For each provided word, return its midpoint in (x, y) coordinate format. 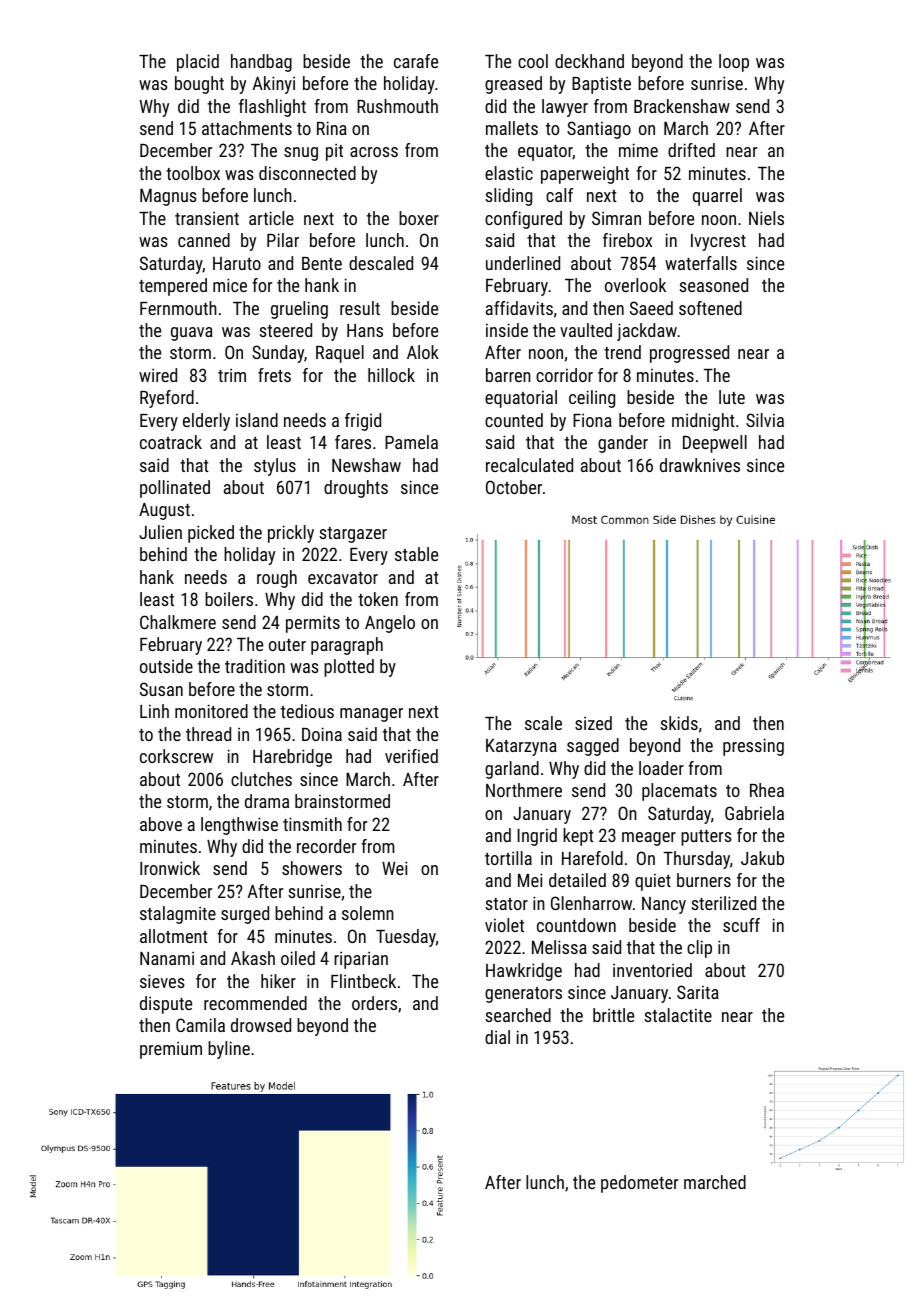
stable (416, 554)
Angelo (390, 624)
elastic (509, 173)
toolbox (193, 173)
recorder (326, 846)
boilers (229, 599)
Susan (161, 689)
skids (679, 723)
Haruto (237, 263)
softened (710, 308)
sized (593, 723)
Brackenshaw (682, 106)
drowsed (261, 1025)
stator (506, 904)
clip (699, 949)
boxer (419, 218)
